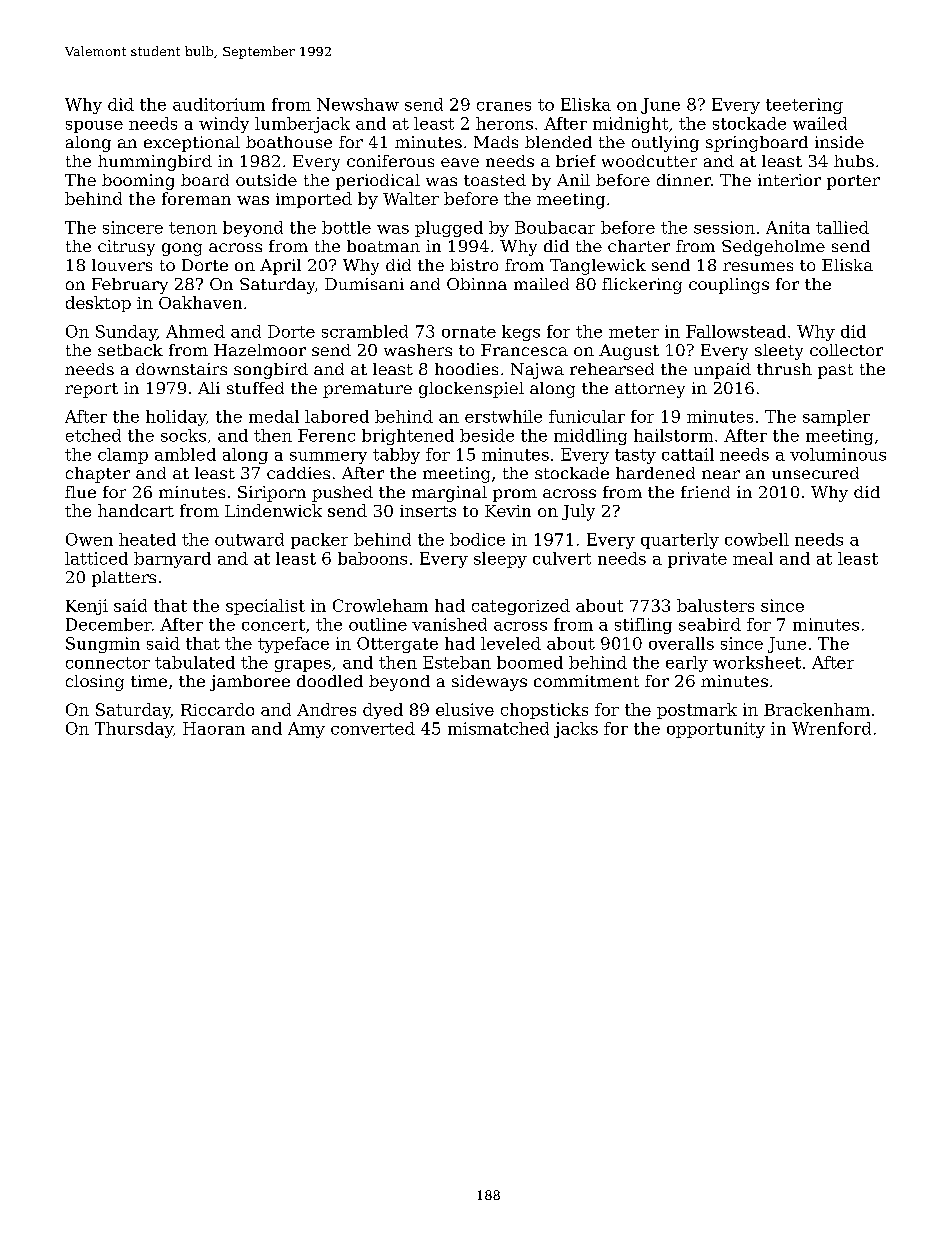  I want to click on stifling, so click(643, 626).
